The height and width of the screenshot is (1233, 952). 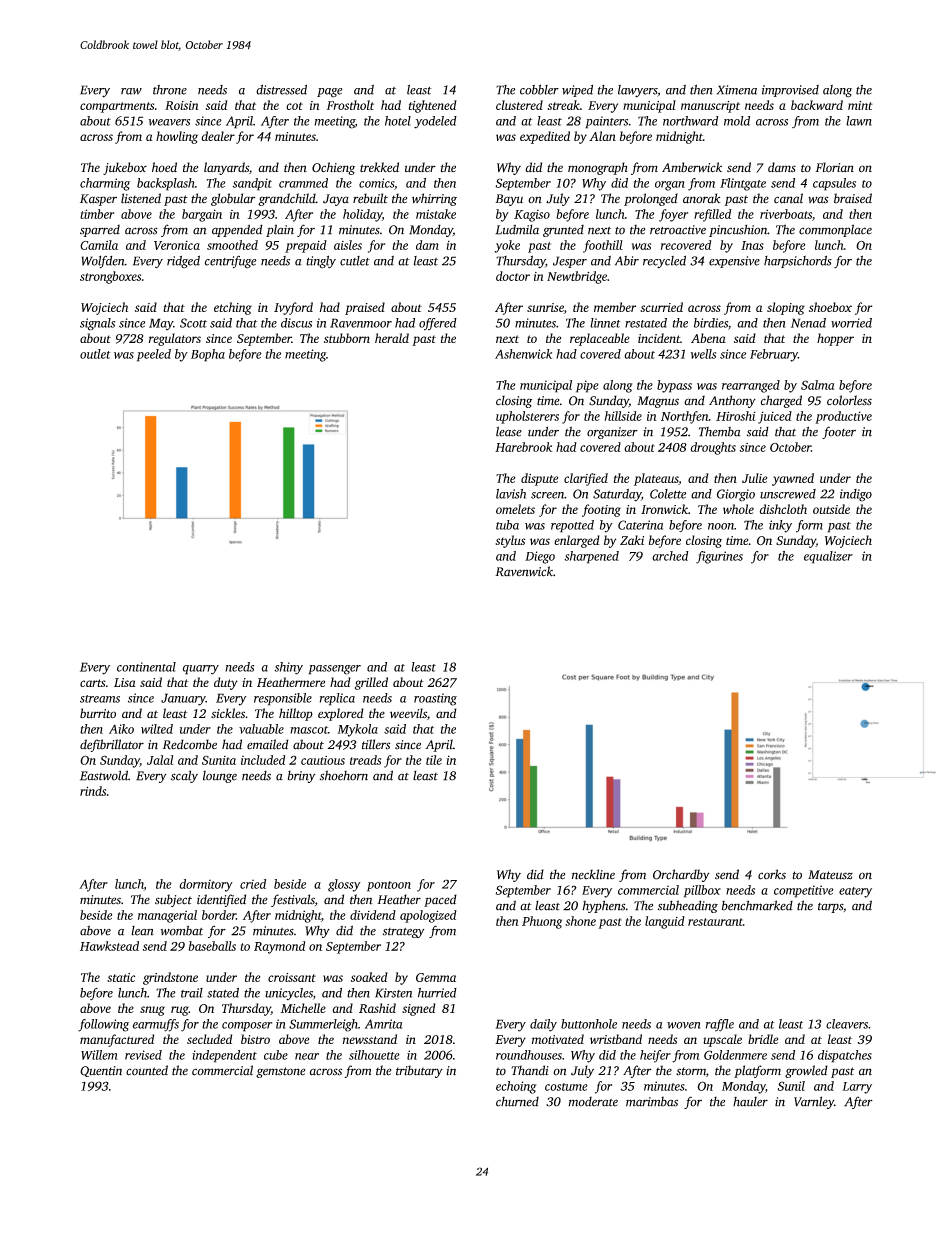 I want to click on gemstone, so click(x=280, y=1072).
